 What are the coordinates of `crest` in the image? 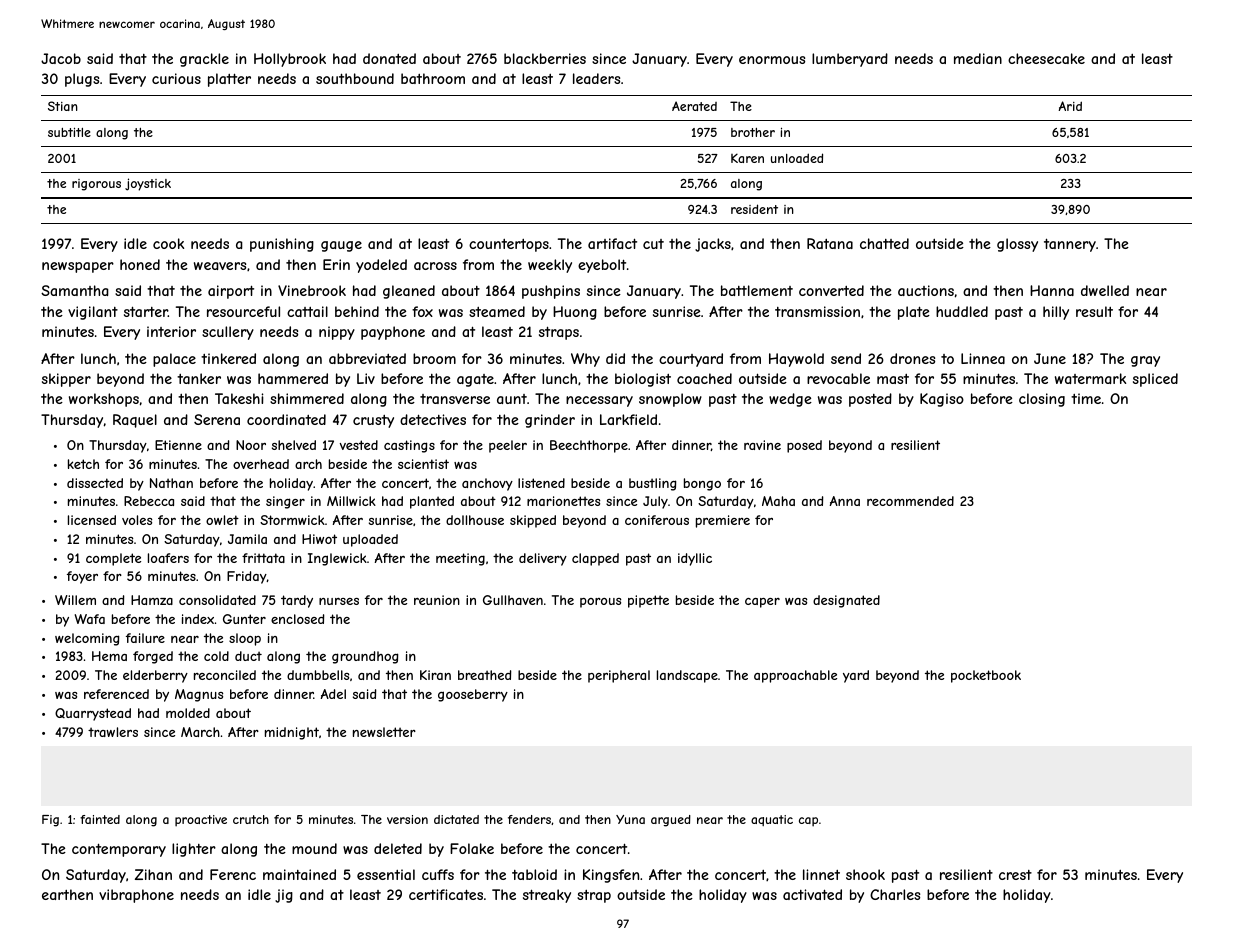 It's located at (1015, 875).
